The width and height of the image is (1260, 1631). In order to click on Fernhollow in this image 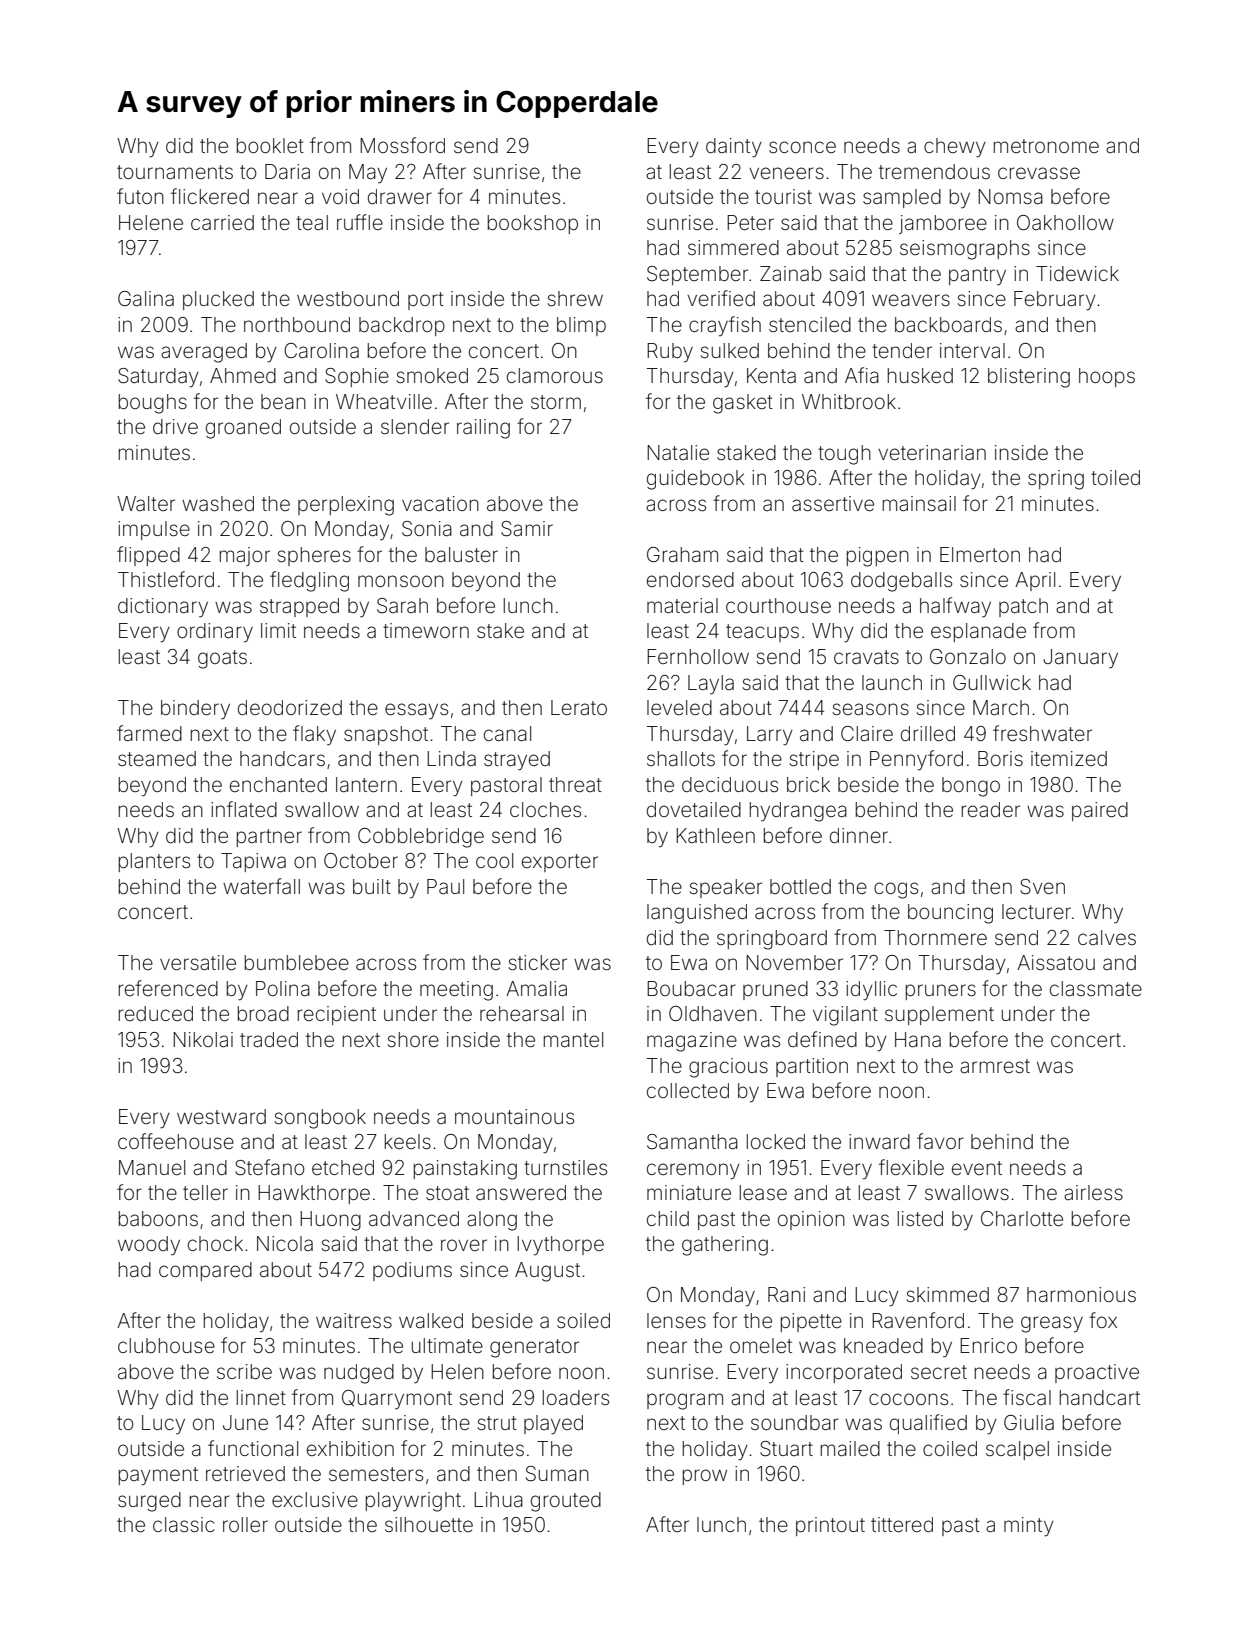, I will do `click(698, 656)`.
